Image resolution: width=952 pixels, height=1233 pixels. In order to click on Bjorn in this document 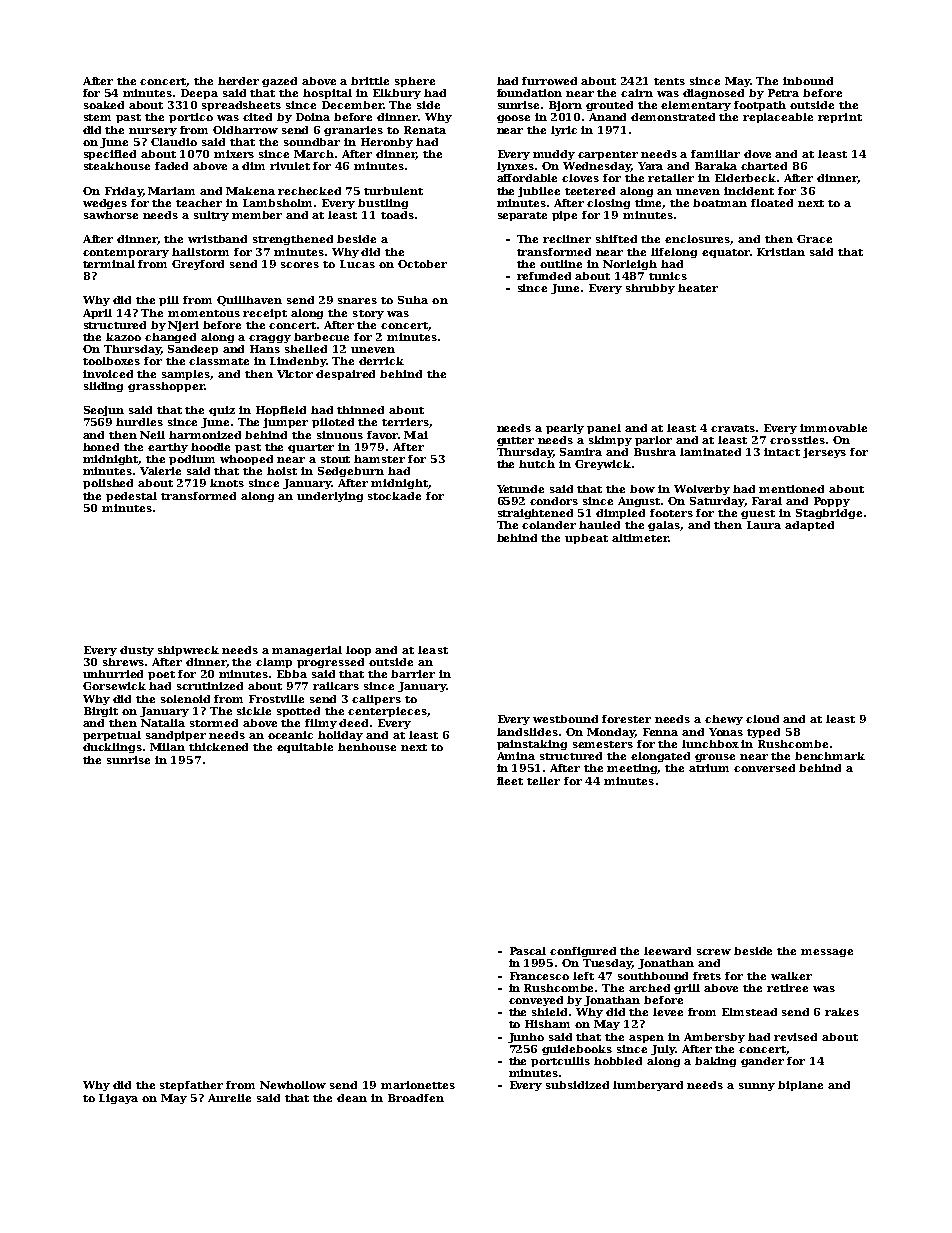, I will do `click(565, 106)`.
